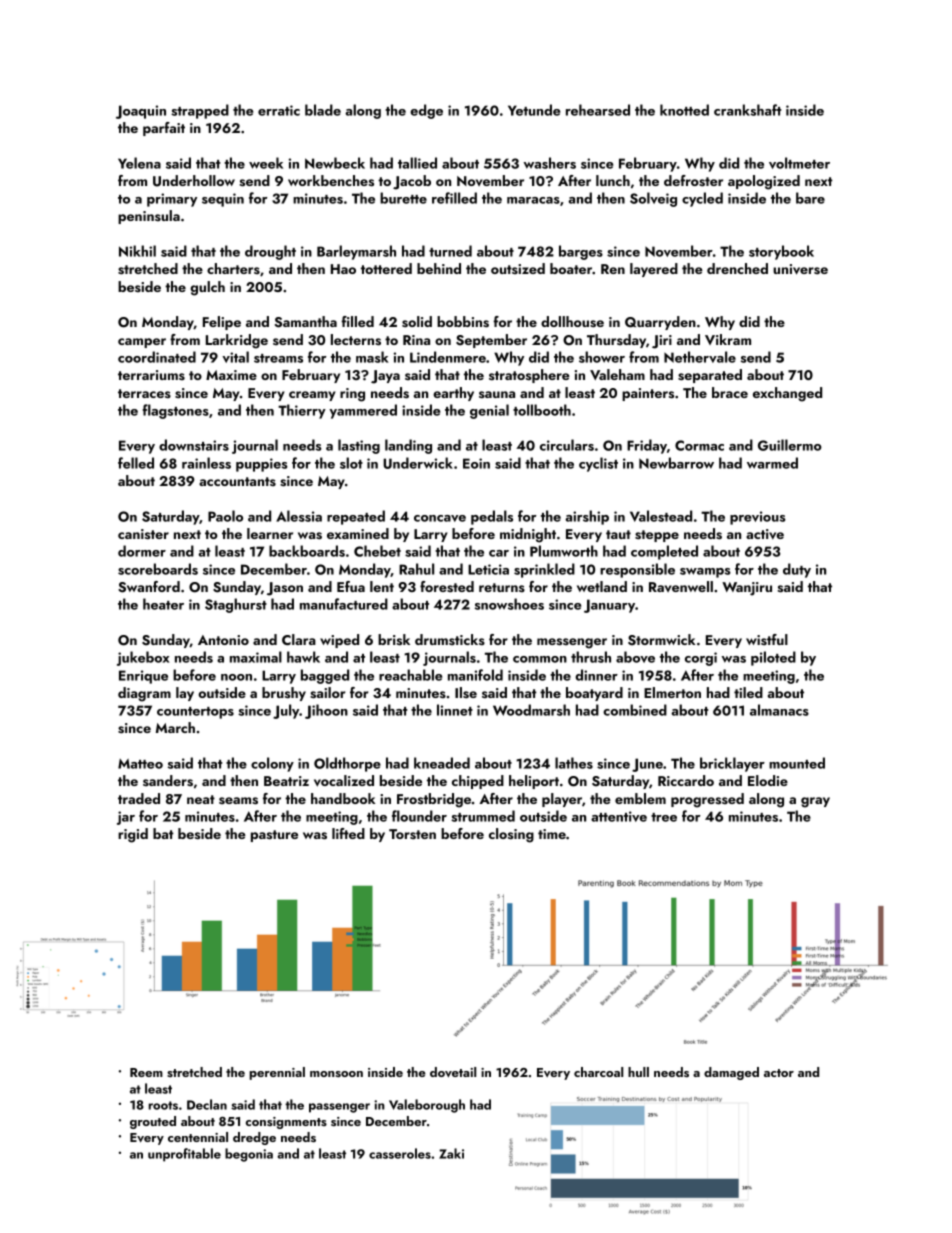 The height and width of the document is (1233, 952). Describe the element at coordinates (299, 639) in the document. I see `Clara` at that location.
